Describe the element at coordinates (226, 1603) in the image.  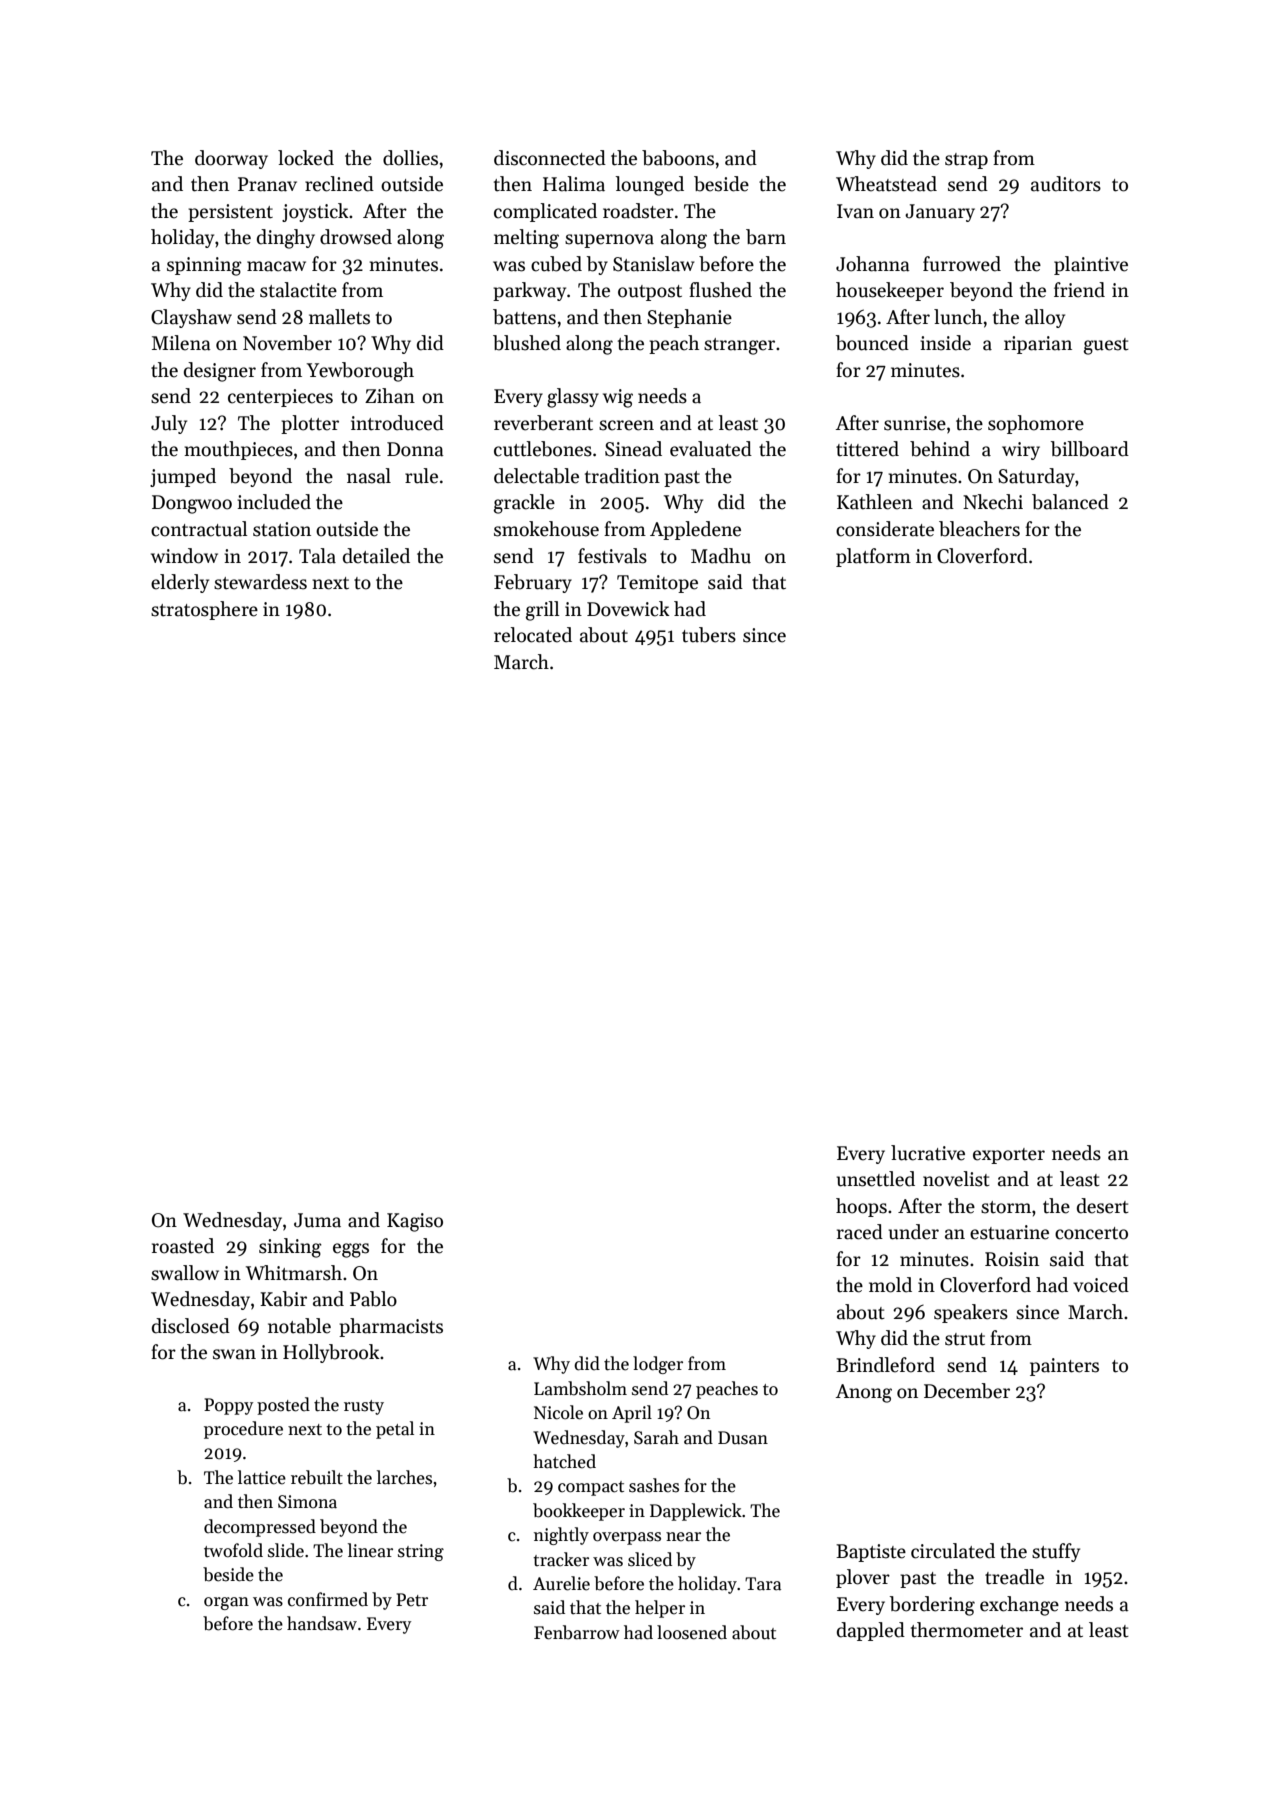
I see `organ` at that location.
